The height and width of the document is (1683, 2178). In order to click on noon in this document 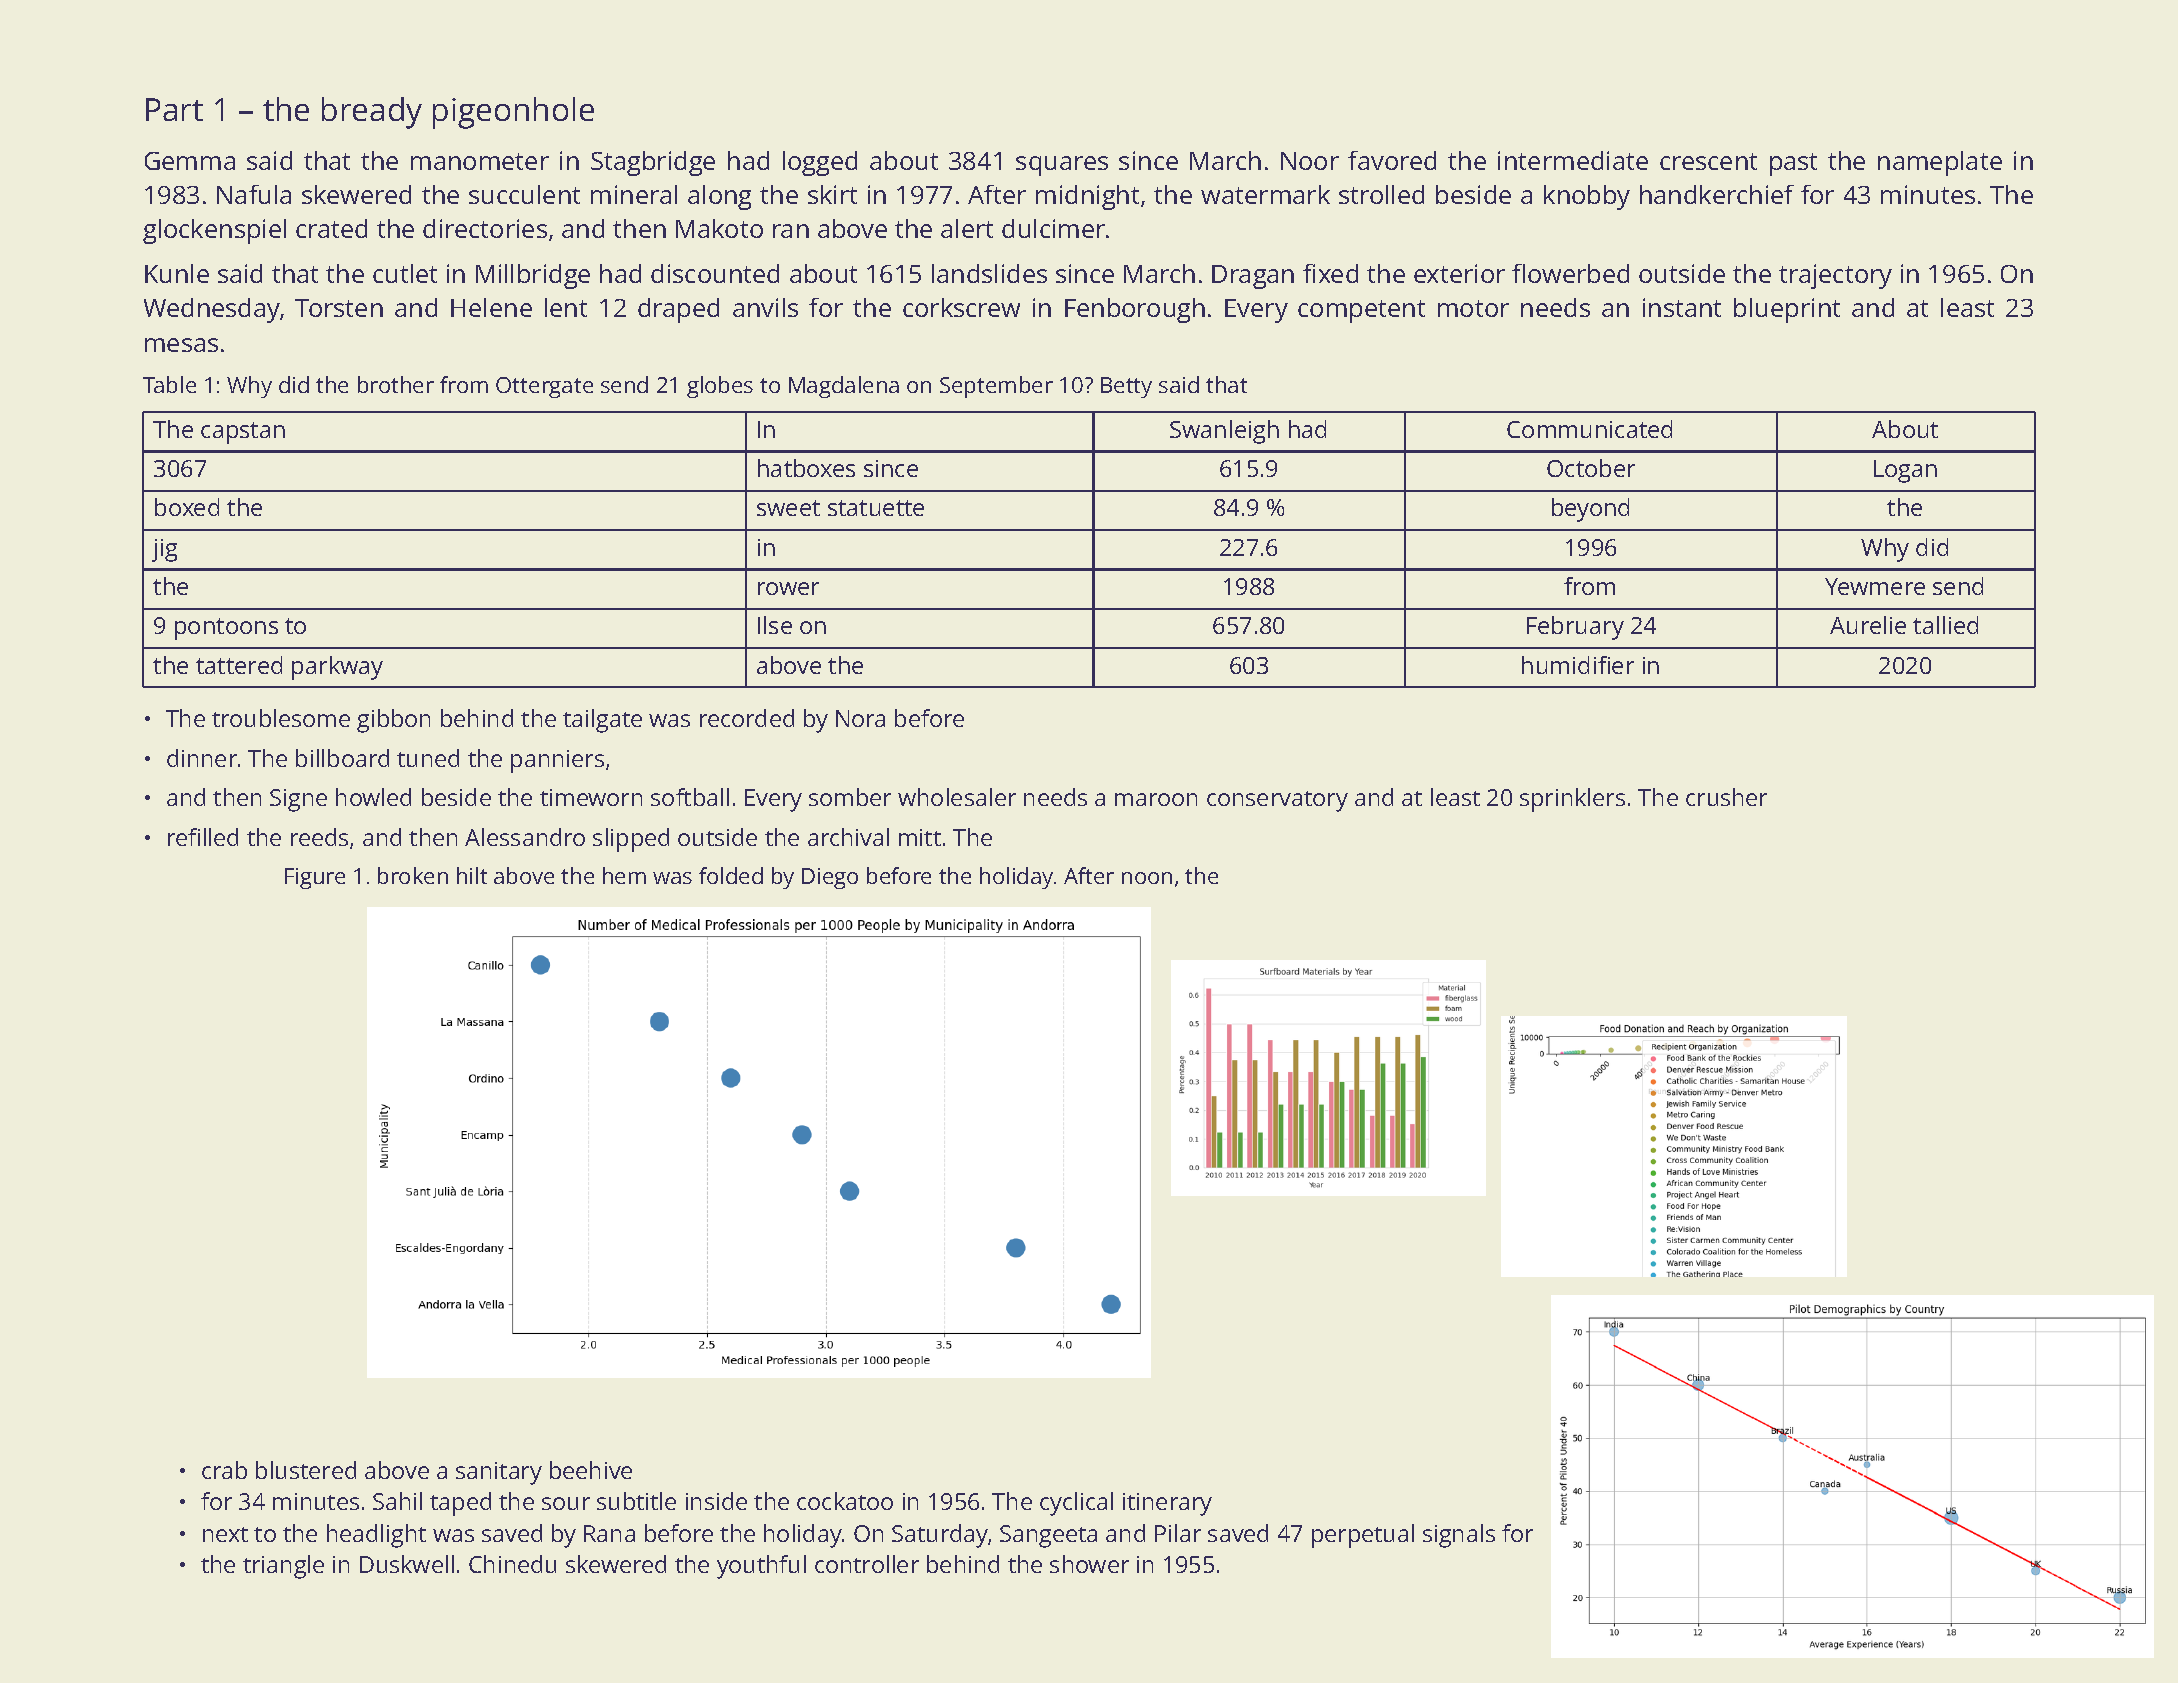, I will do `click(1147, 878)`.
